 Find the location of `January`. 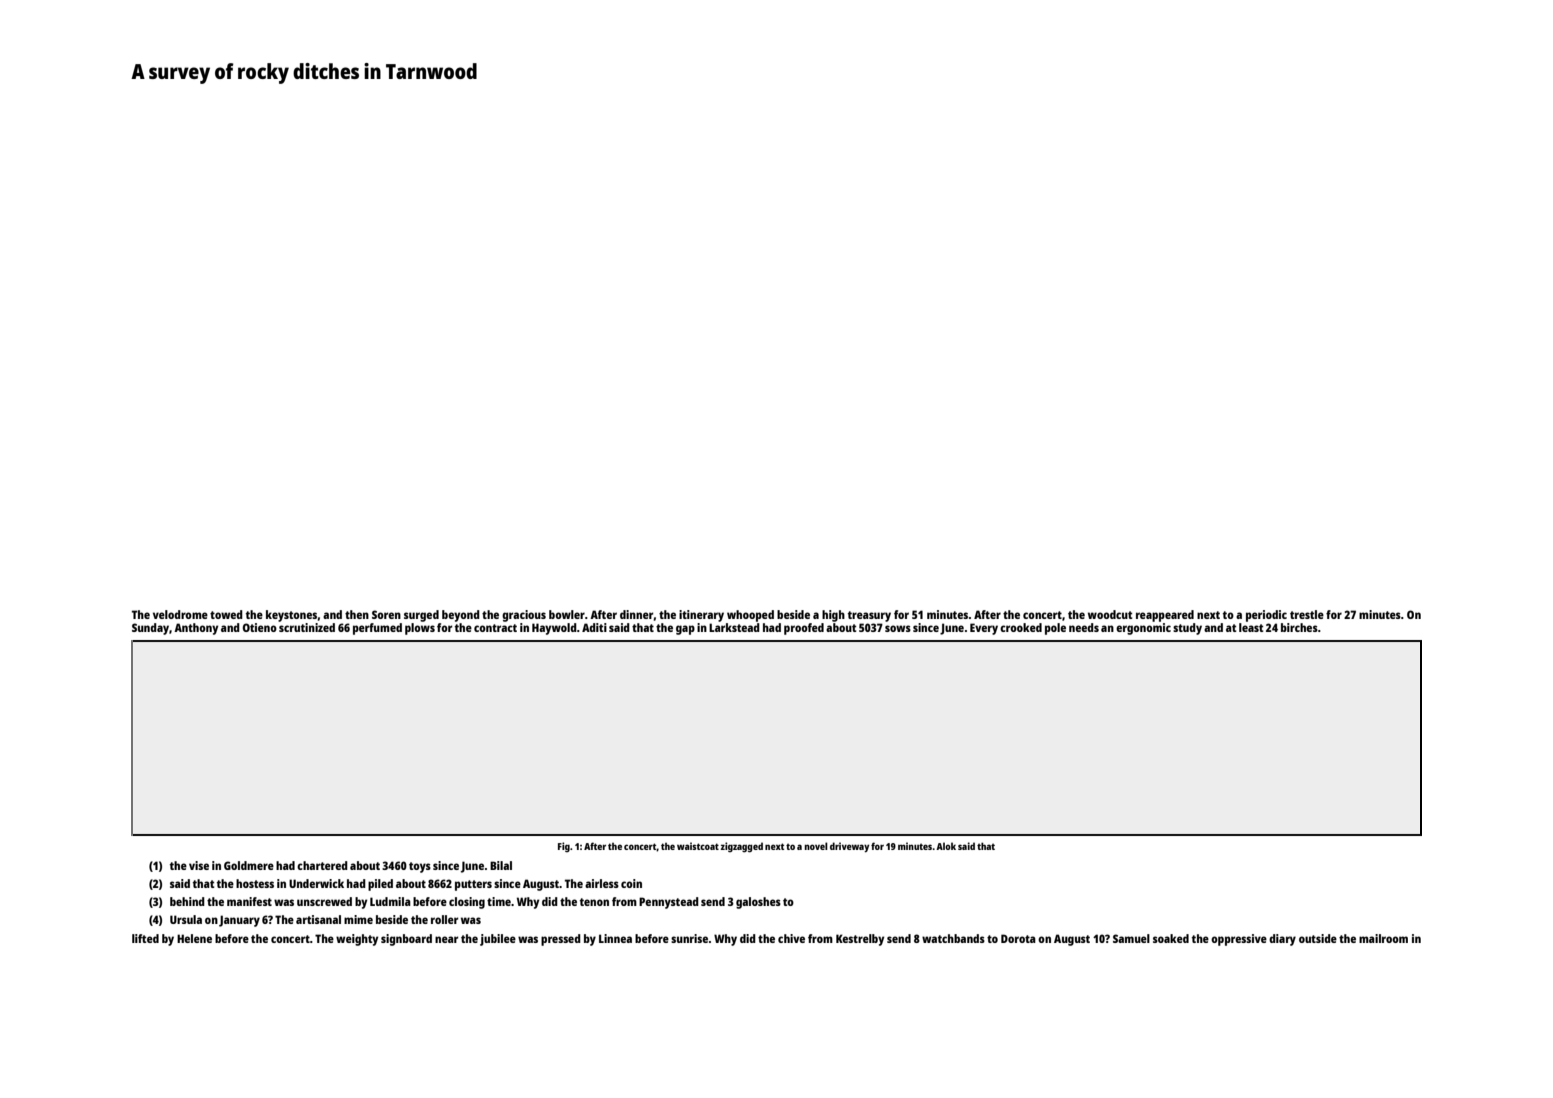

January is located at coordinates (239, 921).
